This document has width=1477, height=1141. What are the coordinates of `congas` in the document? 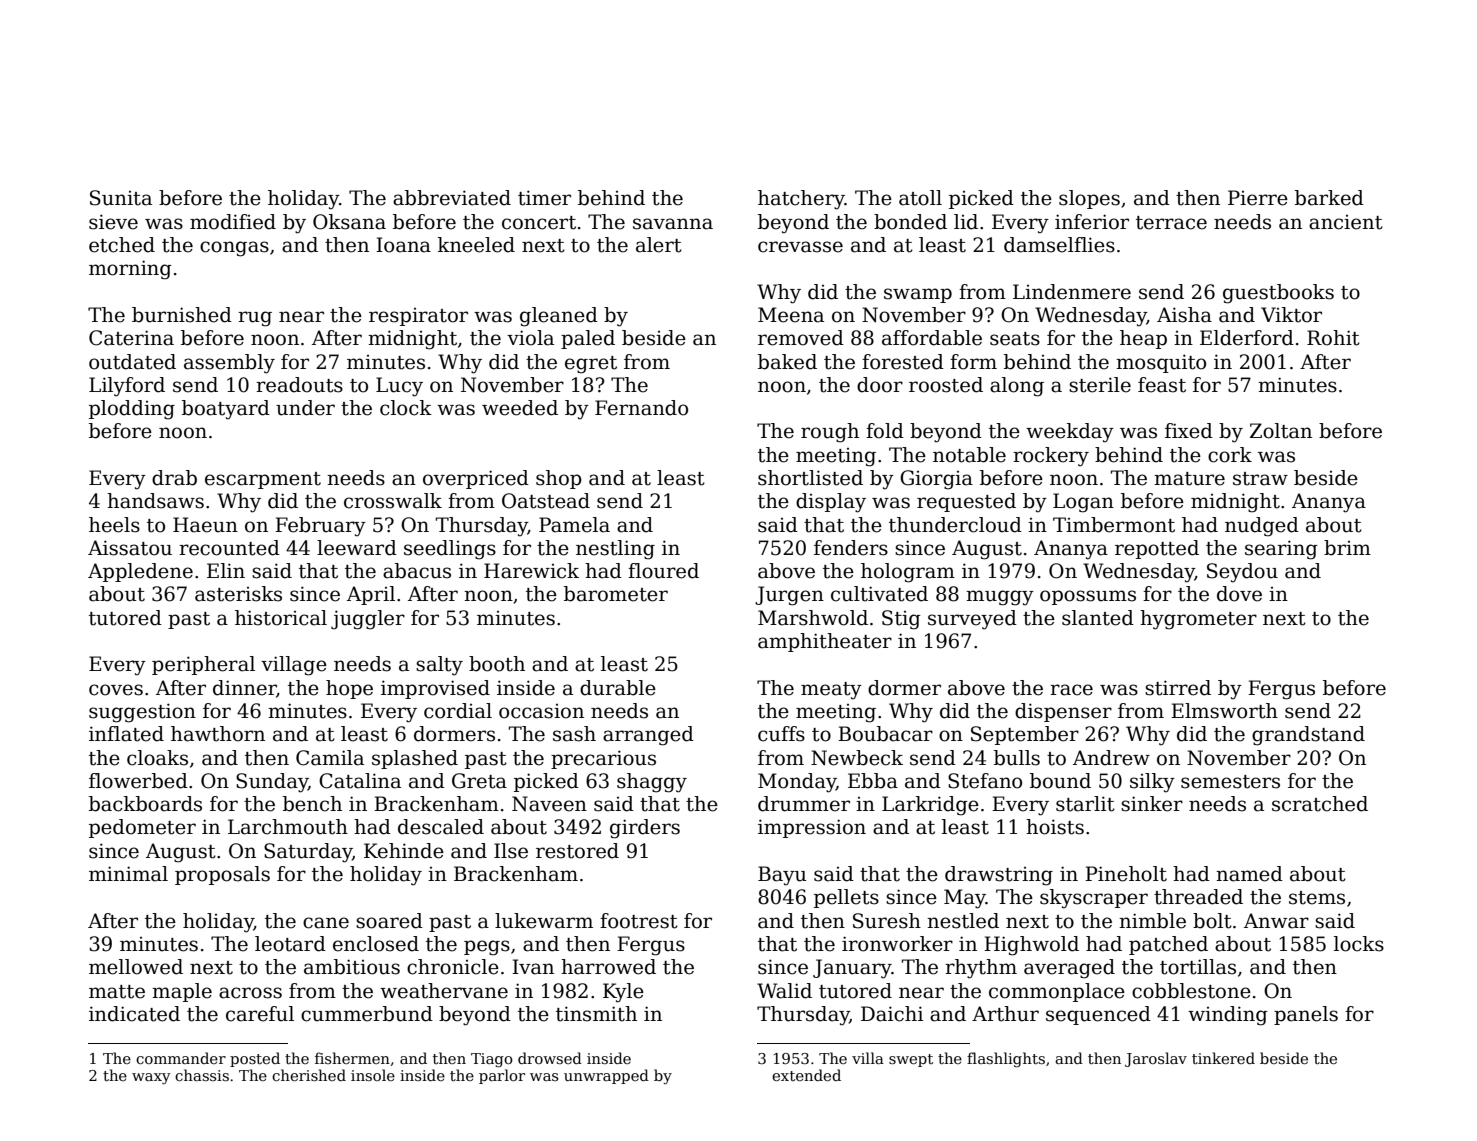 It's located at (234, 249).
